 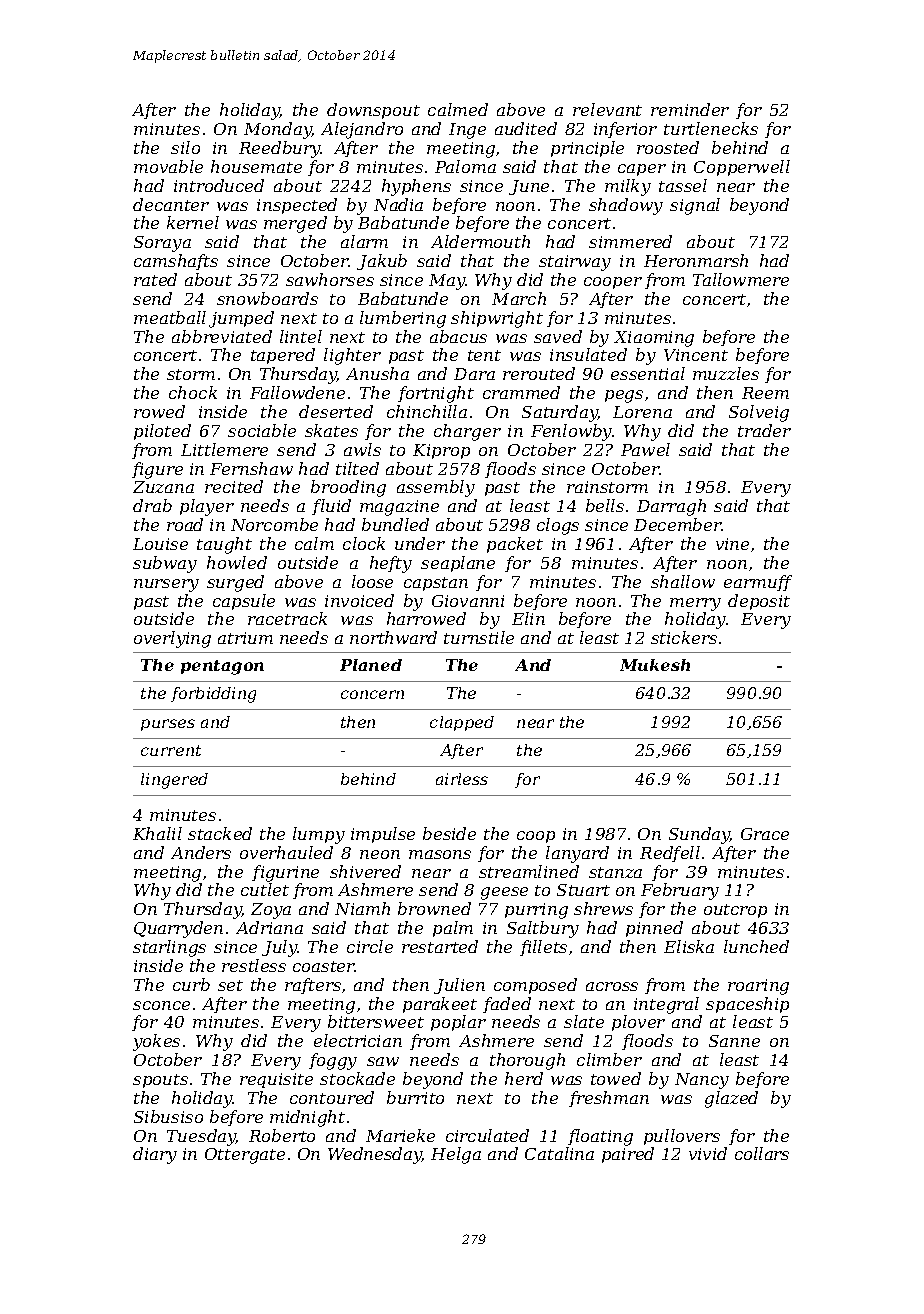 I want to click on paired, so click(x=628, y=1155).
